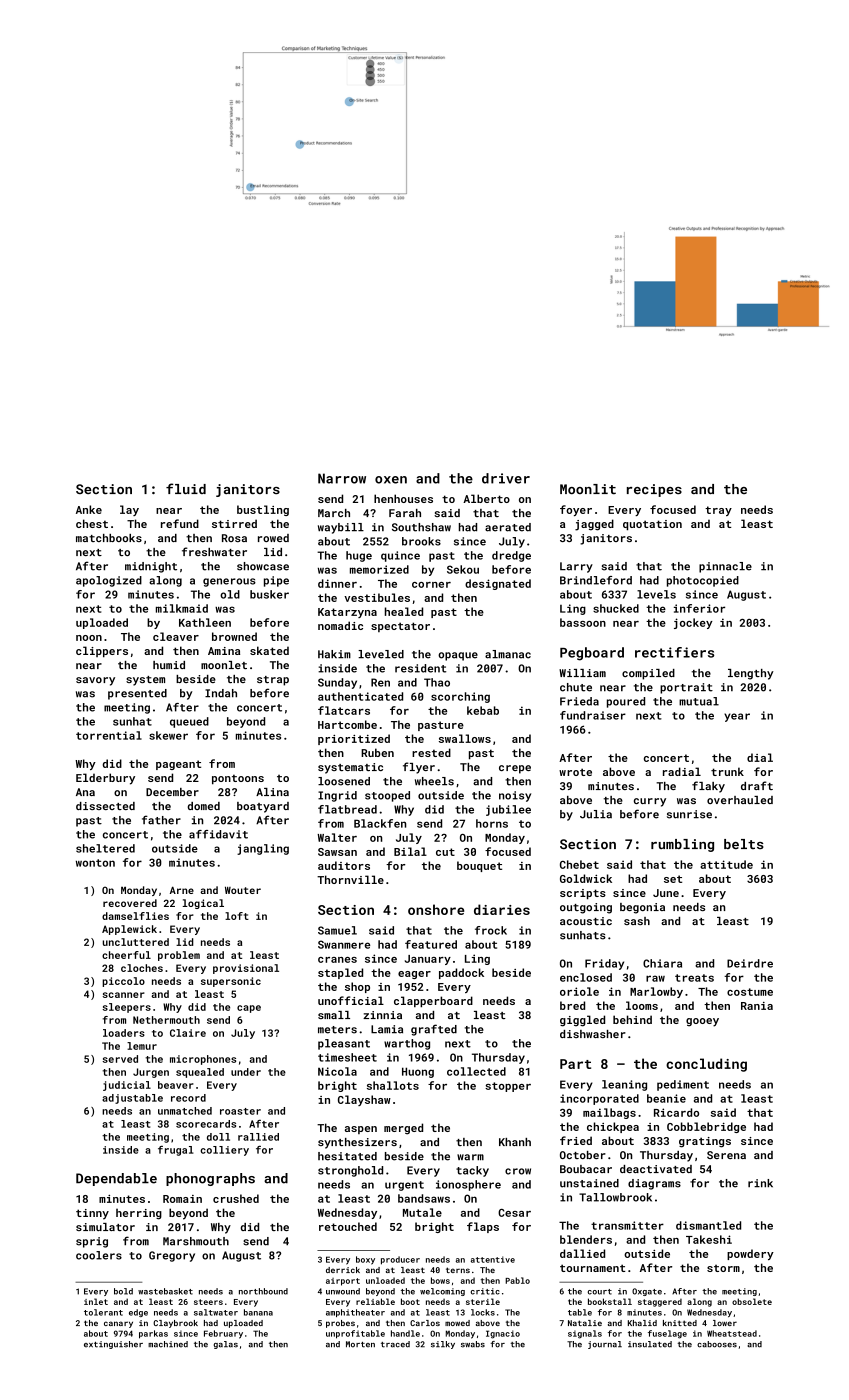  I want to click on fluid, so click(186, 488).
